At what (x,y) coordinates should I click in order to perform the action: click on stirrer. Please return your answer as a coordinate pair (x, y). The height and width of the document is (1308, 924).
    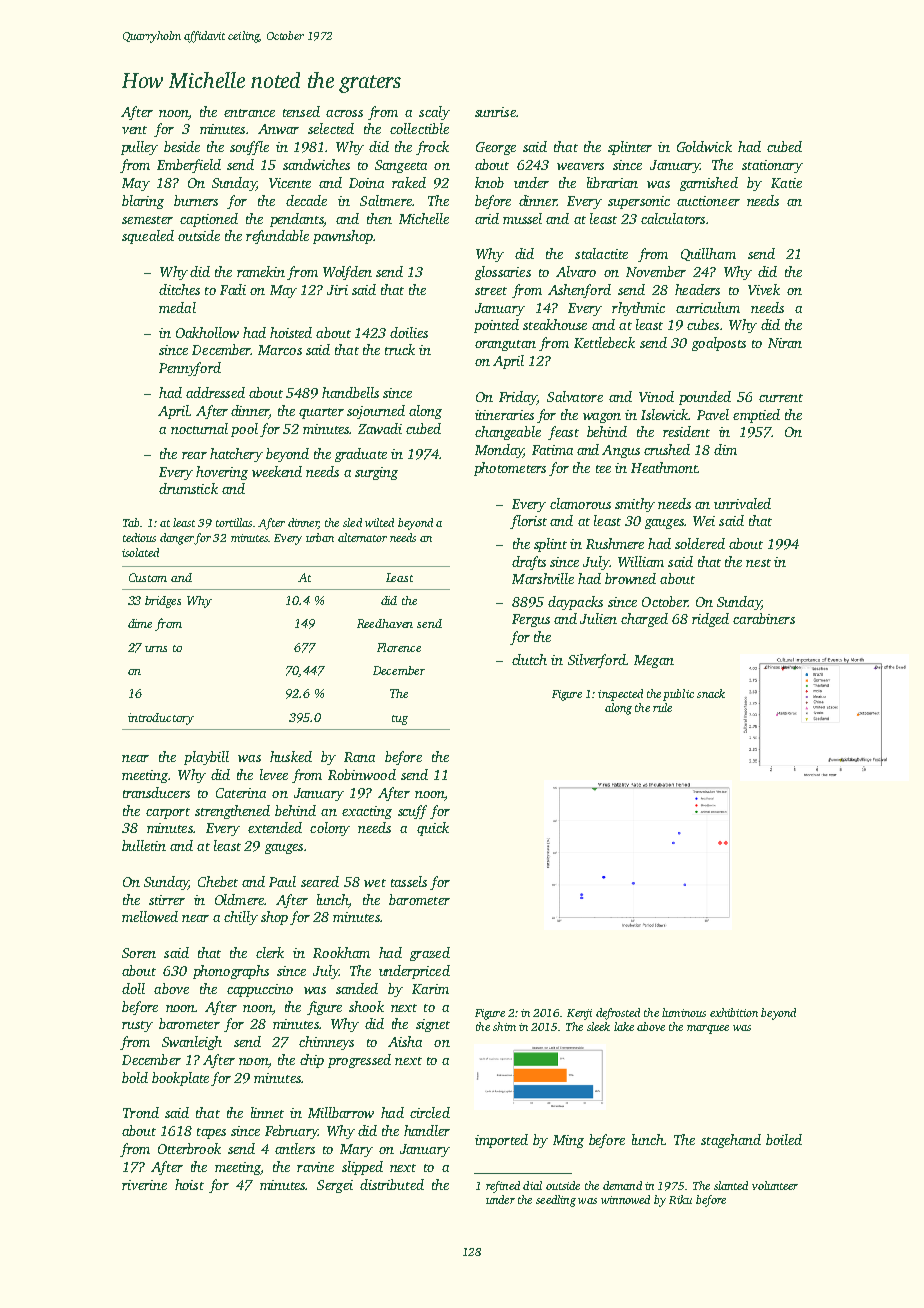
    Looking at the image, I should click on (167, 900).
